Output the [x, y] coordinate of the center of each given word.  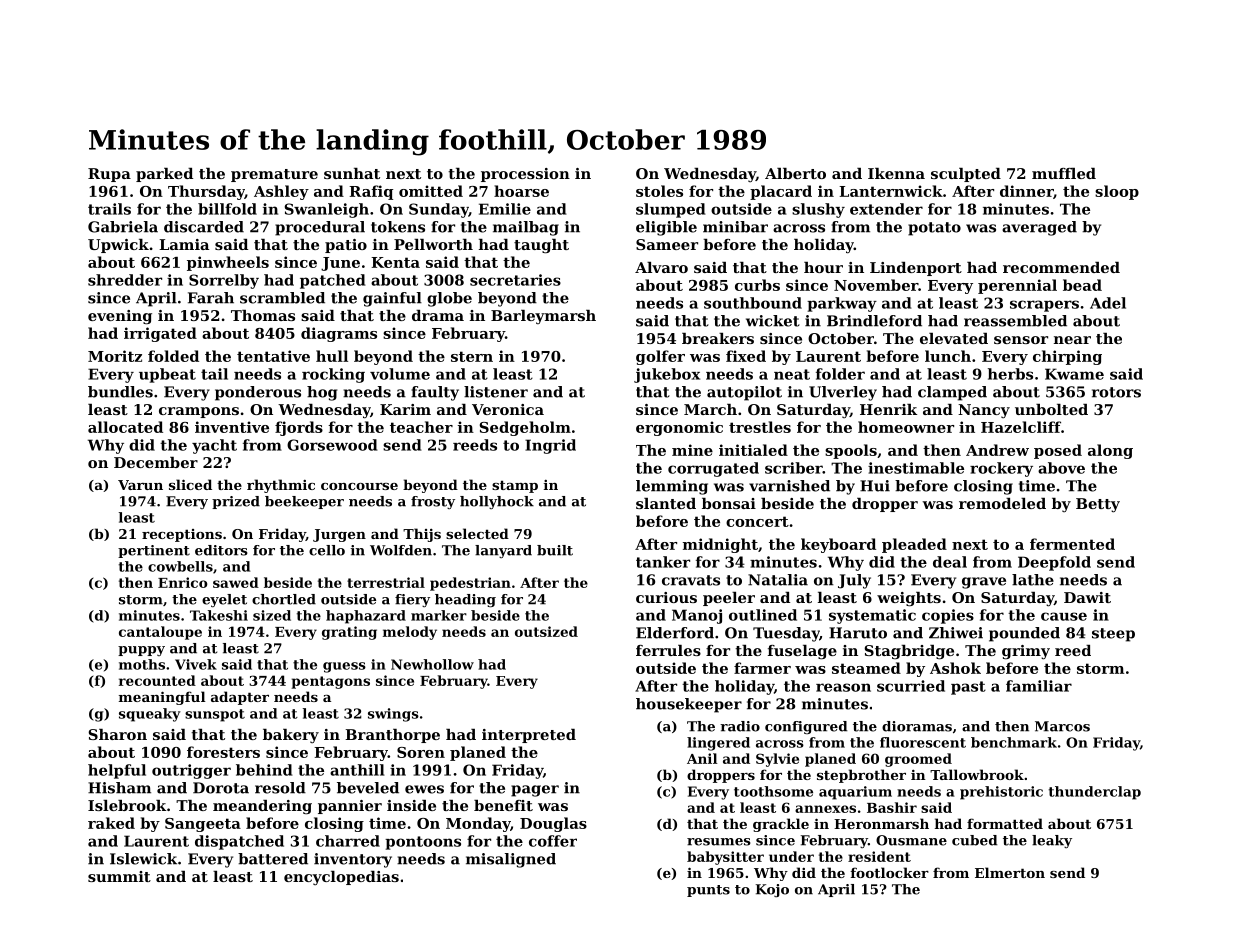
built [555, 550]
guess [344, 667]
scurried [911, 686]
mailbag [526, 228]
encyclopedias [341, 878]
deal [950, 562]
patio [346, 246]
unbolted [1051, 409]
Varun [140, 485]
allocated [125, 427]
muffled [1064, 173]
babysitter [725, 858]
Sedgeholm [525, 428]
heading [465, 600]
